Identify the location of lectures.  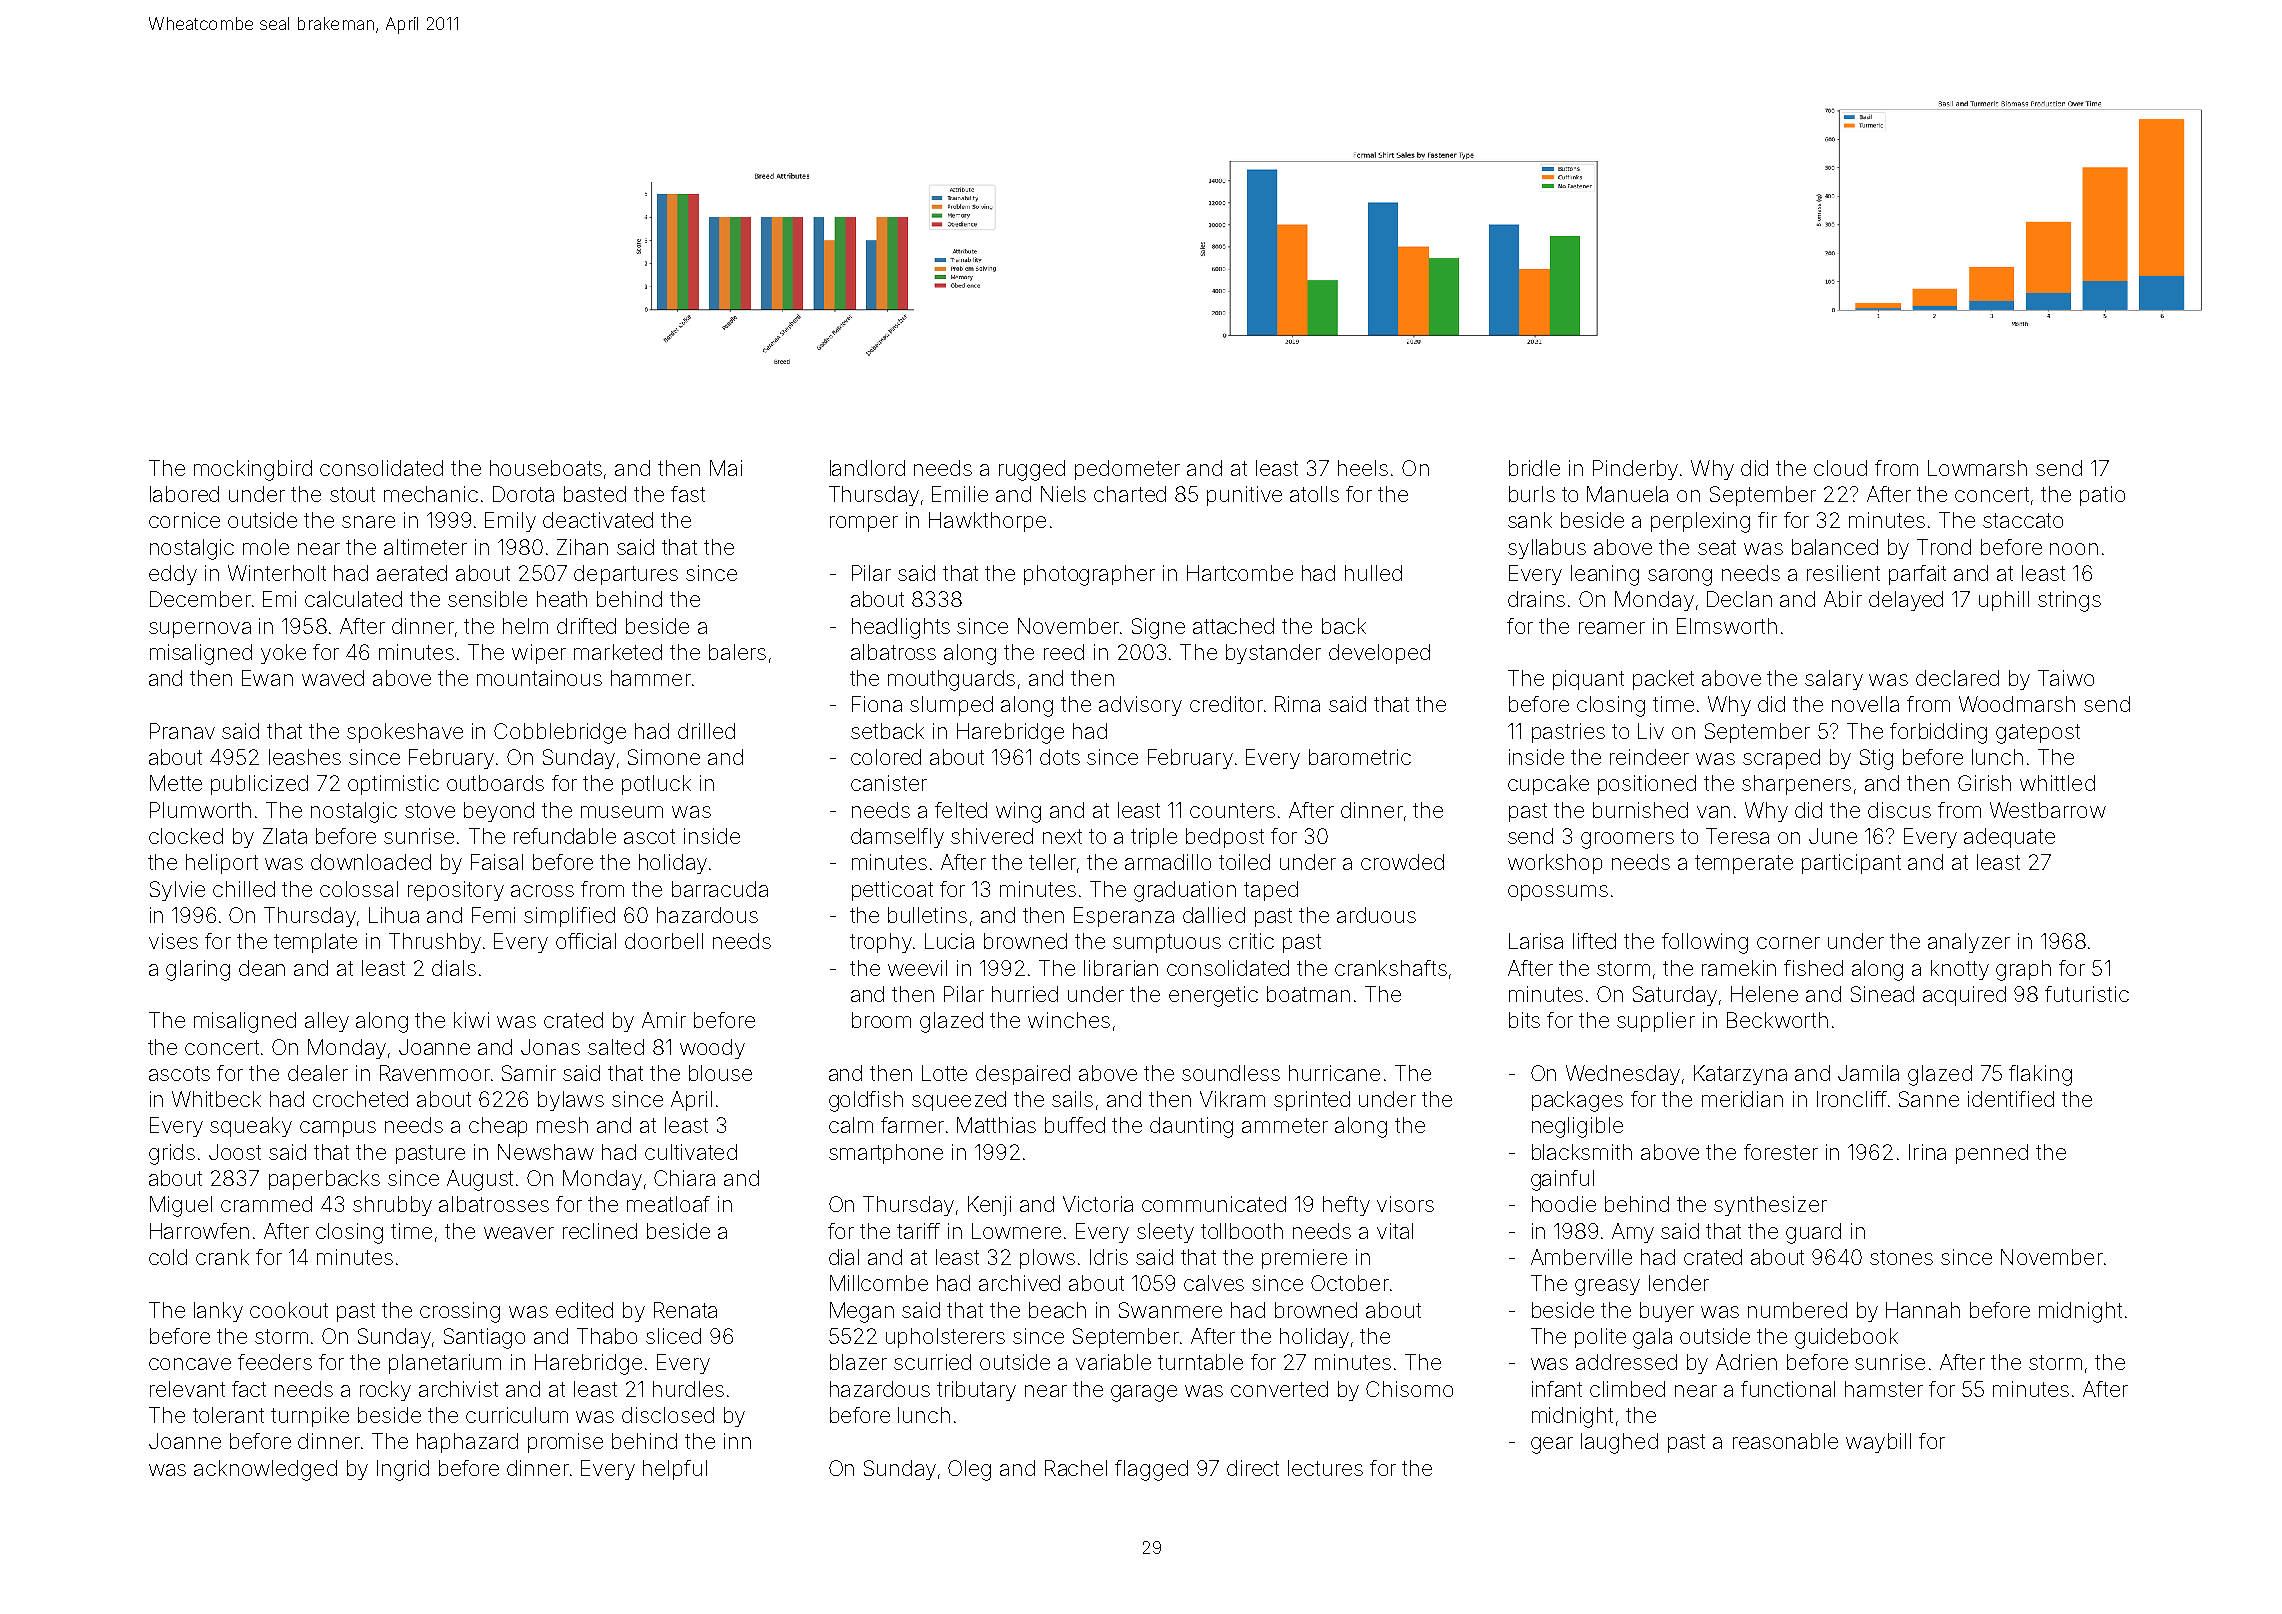
(1325, 1468).
